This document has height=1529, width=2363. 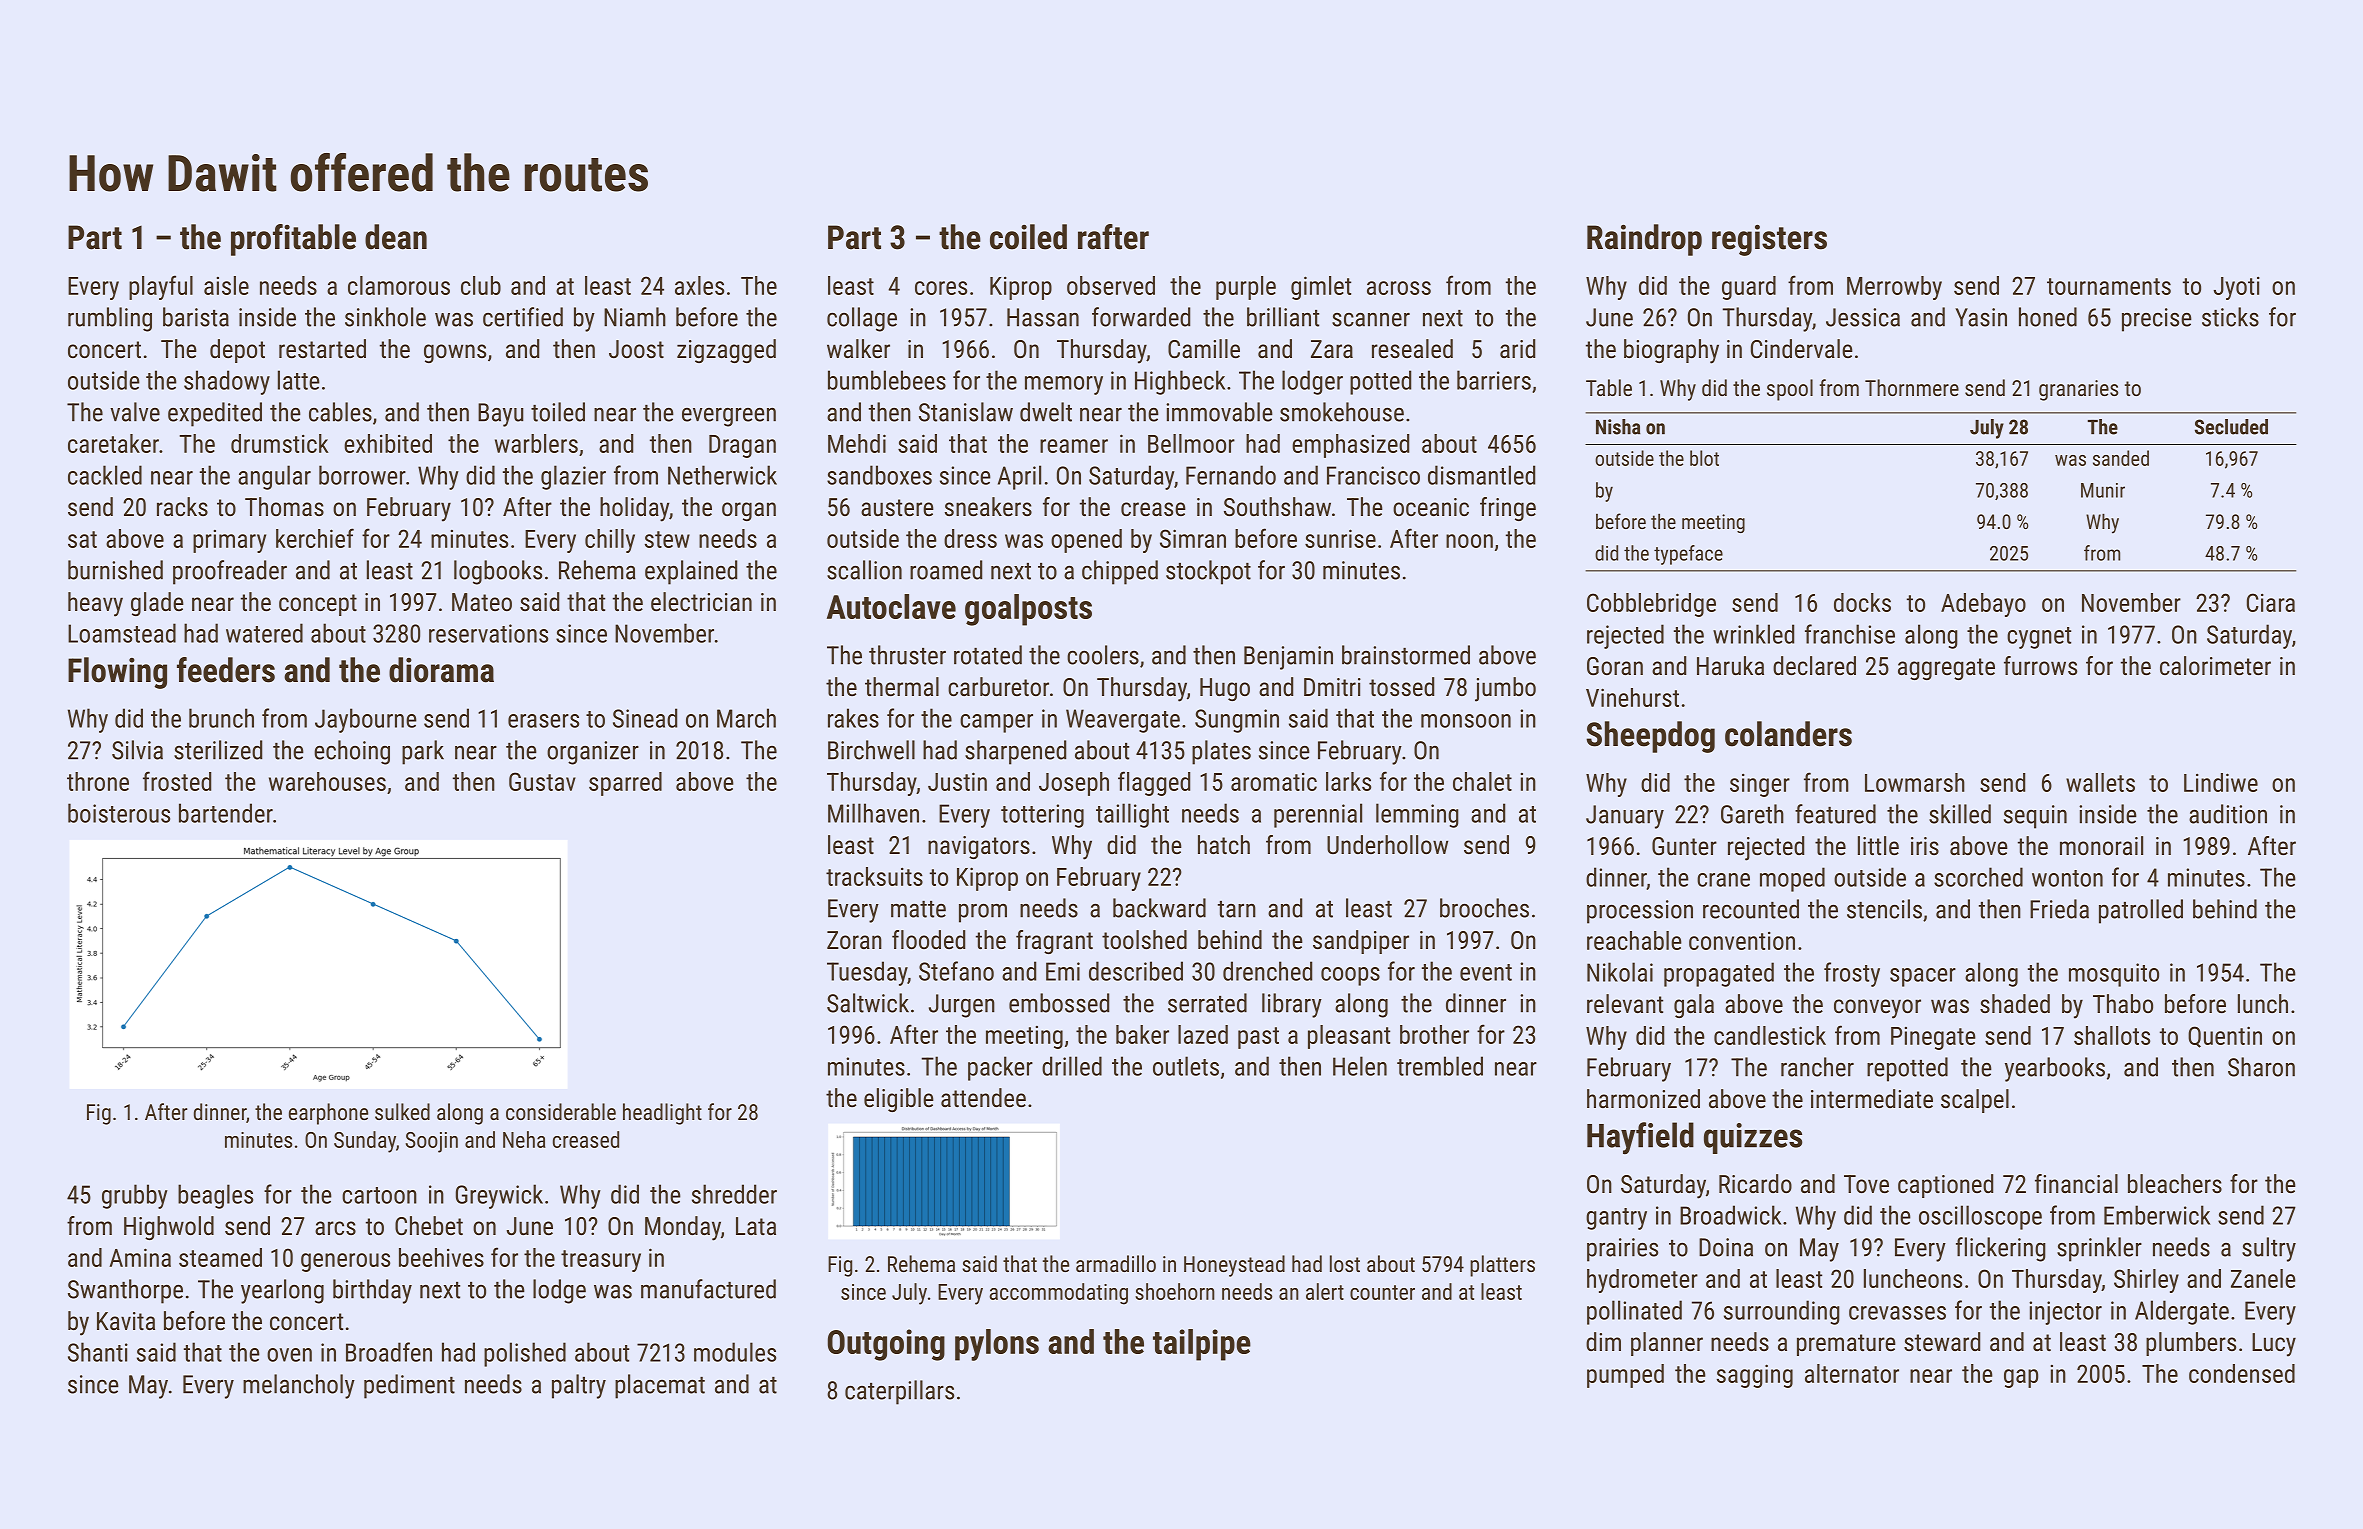 I want to click on austere, so click(x=897, y=507).
